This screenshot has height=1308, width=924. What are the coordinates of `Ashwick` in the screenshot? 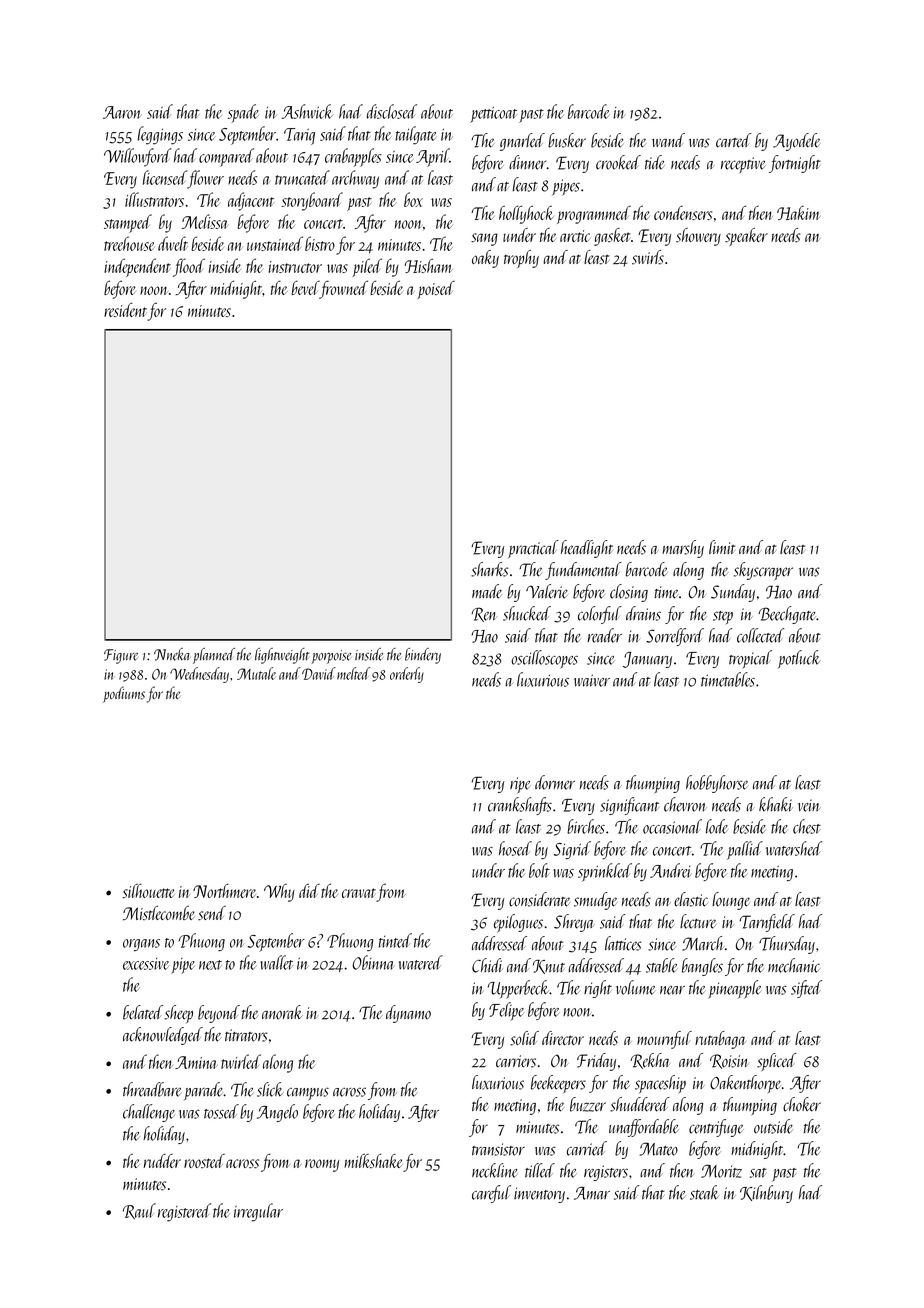 It's located at (307, 111).
